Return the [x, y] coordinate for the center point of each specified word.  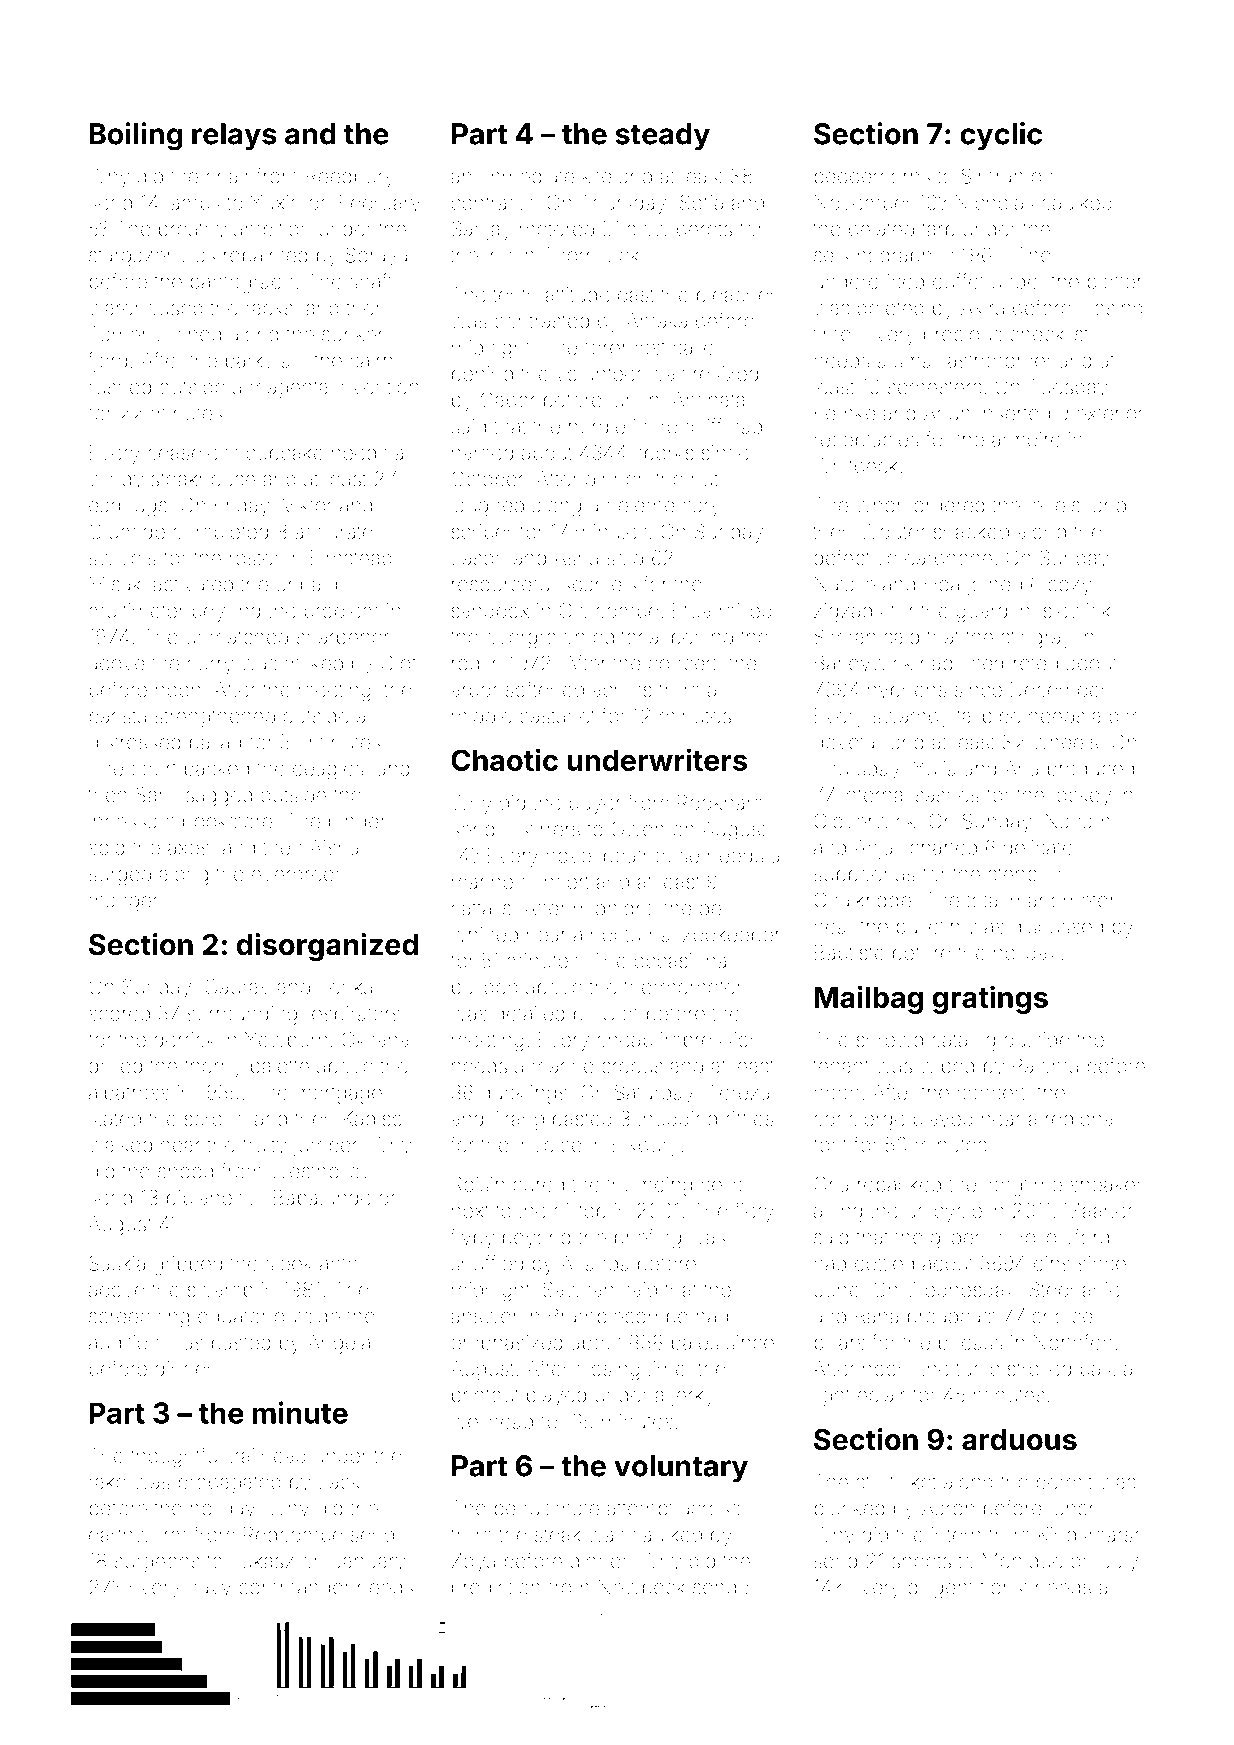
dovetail [848, 742]
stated [115, 1118]
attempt [640, 1510]
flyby [472, 1239]
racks [269, 308]
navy [209, 1591]
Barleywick [863, 665]
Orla [831, 1184]
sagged [219, 797]
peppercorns [872, 180]
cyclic [1001, 136]
